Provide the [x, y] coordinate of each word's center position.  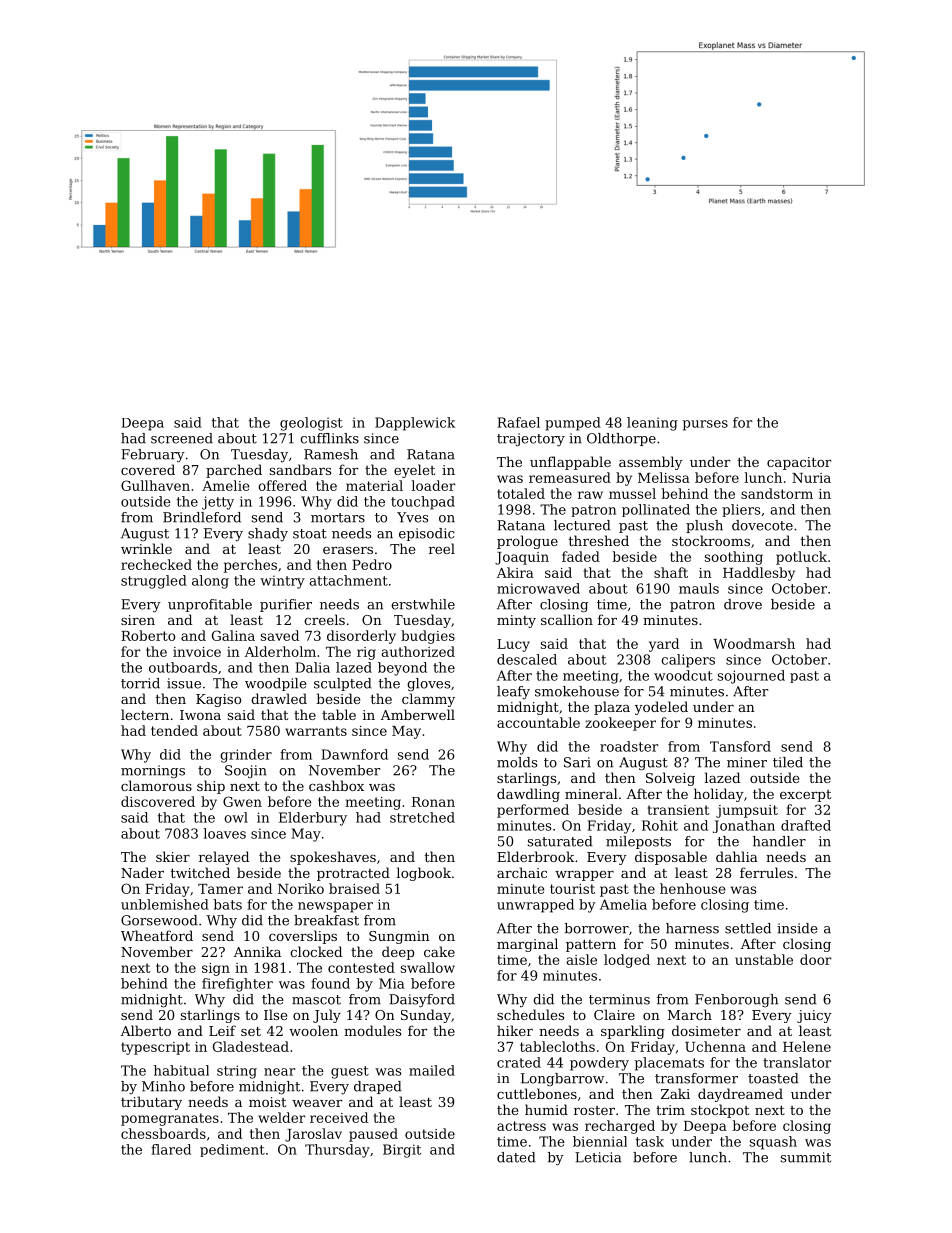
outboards [183, 667]
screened [182, 438]
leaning [652, 424]
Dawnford [354, 754]
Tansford [740, 746]
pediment [232, 1150]
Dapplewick [415, 424]
